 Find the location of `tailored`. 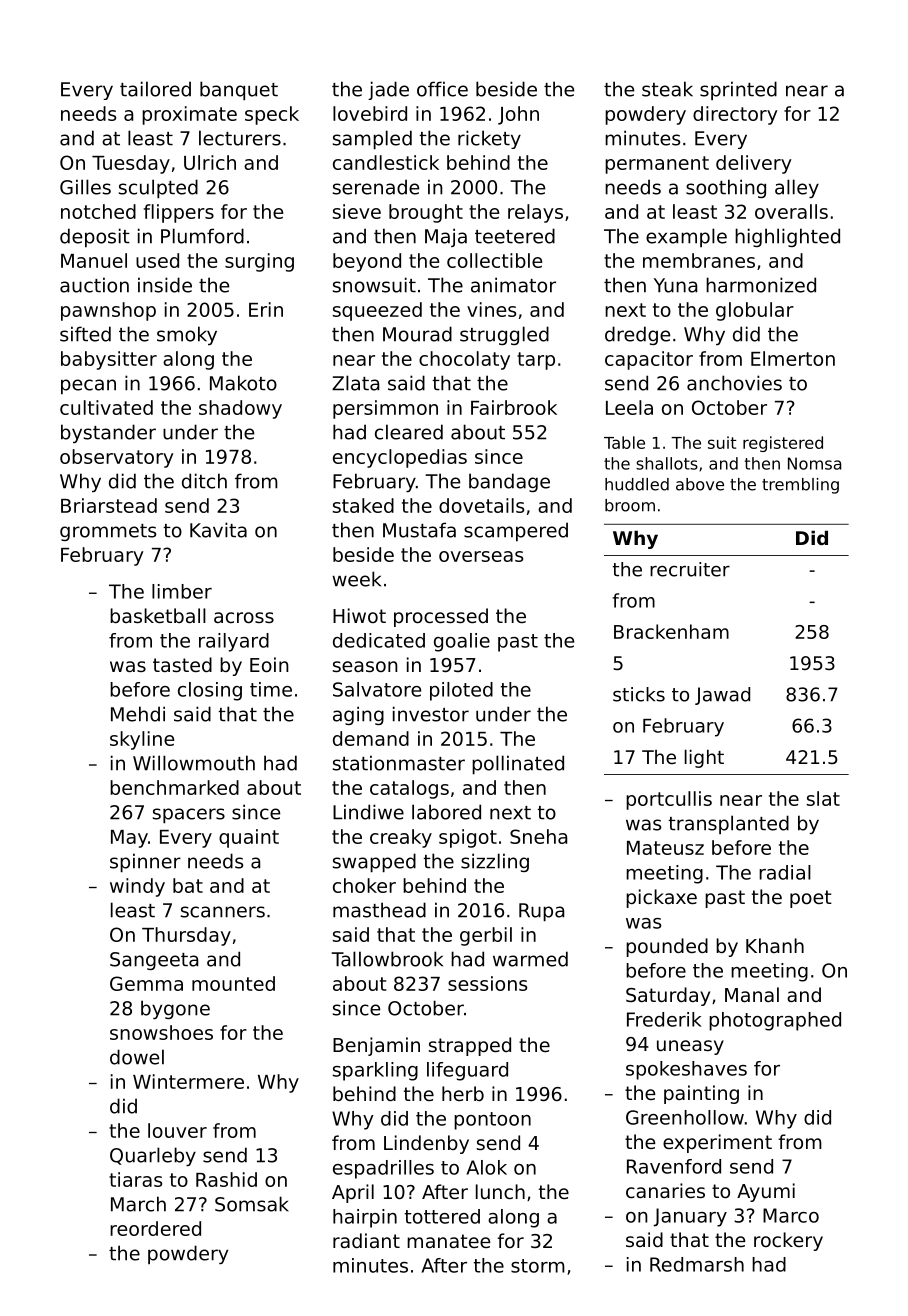

tailored is located at coordinates (155, 89).
